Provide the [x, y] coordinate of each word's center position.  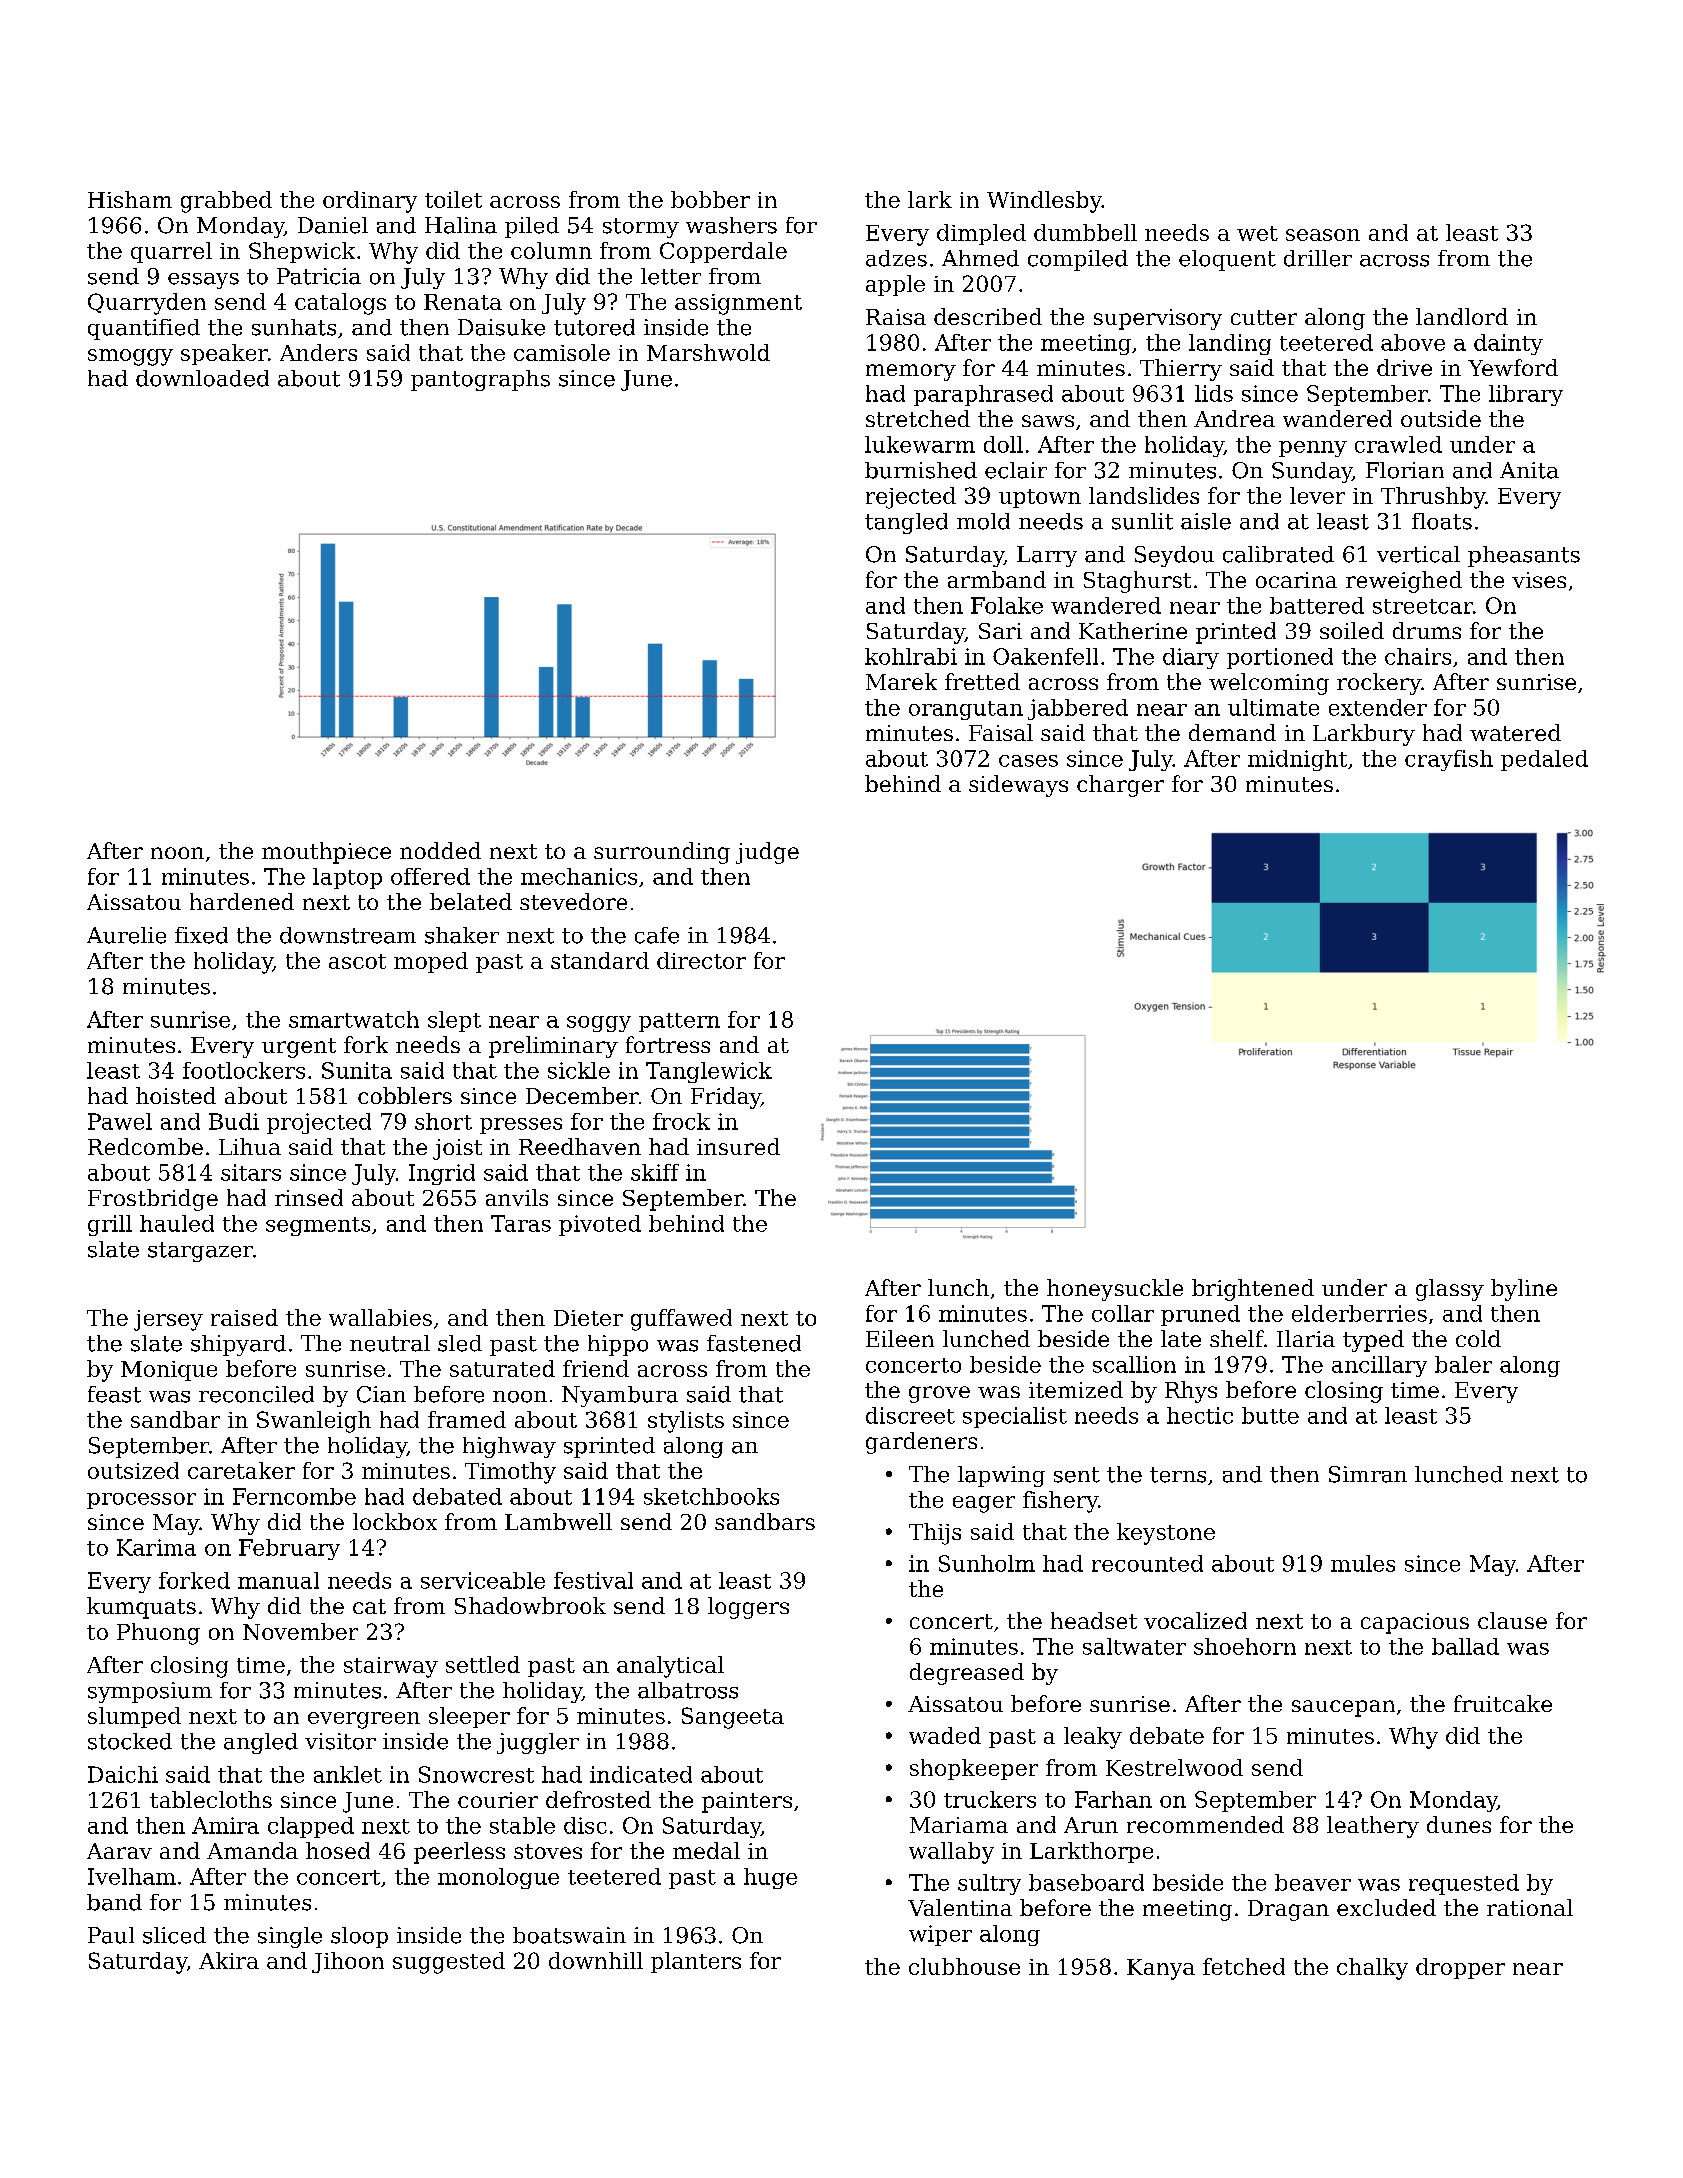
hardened [242, 901]
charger [1120, 786]
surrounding [662, 853]
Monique [169, 1371]
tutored [594, 327]
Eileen [900, 1338]
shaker [462, 935]
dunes [1459, 1824]
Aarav [119, 1851]
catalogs [340, 304]
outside [1441, 418]
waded [945, 1735]
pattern [679, 1022]
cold [1478, 1338]
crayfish [1449, 760]
